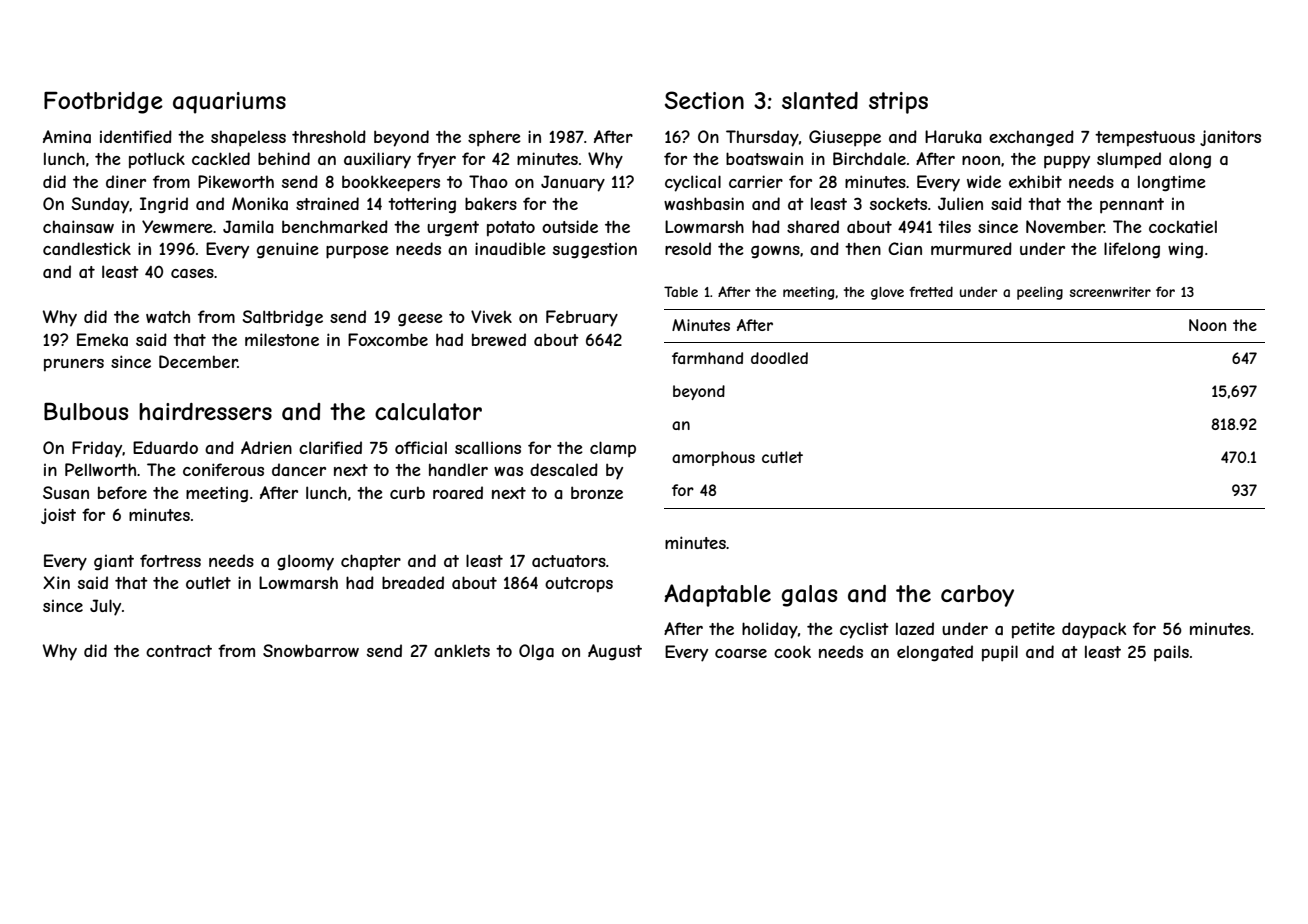  What do you see at coordinates (428, 412) in the document?
I see `calculator` at bounding box center [428, 412].
